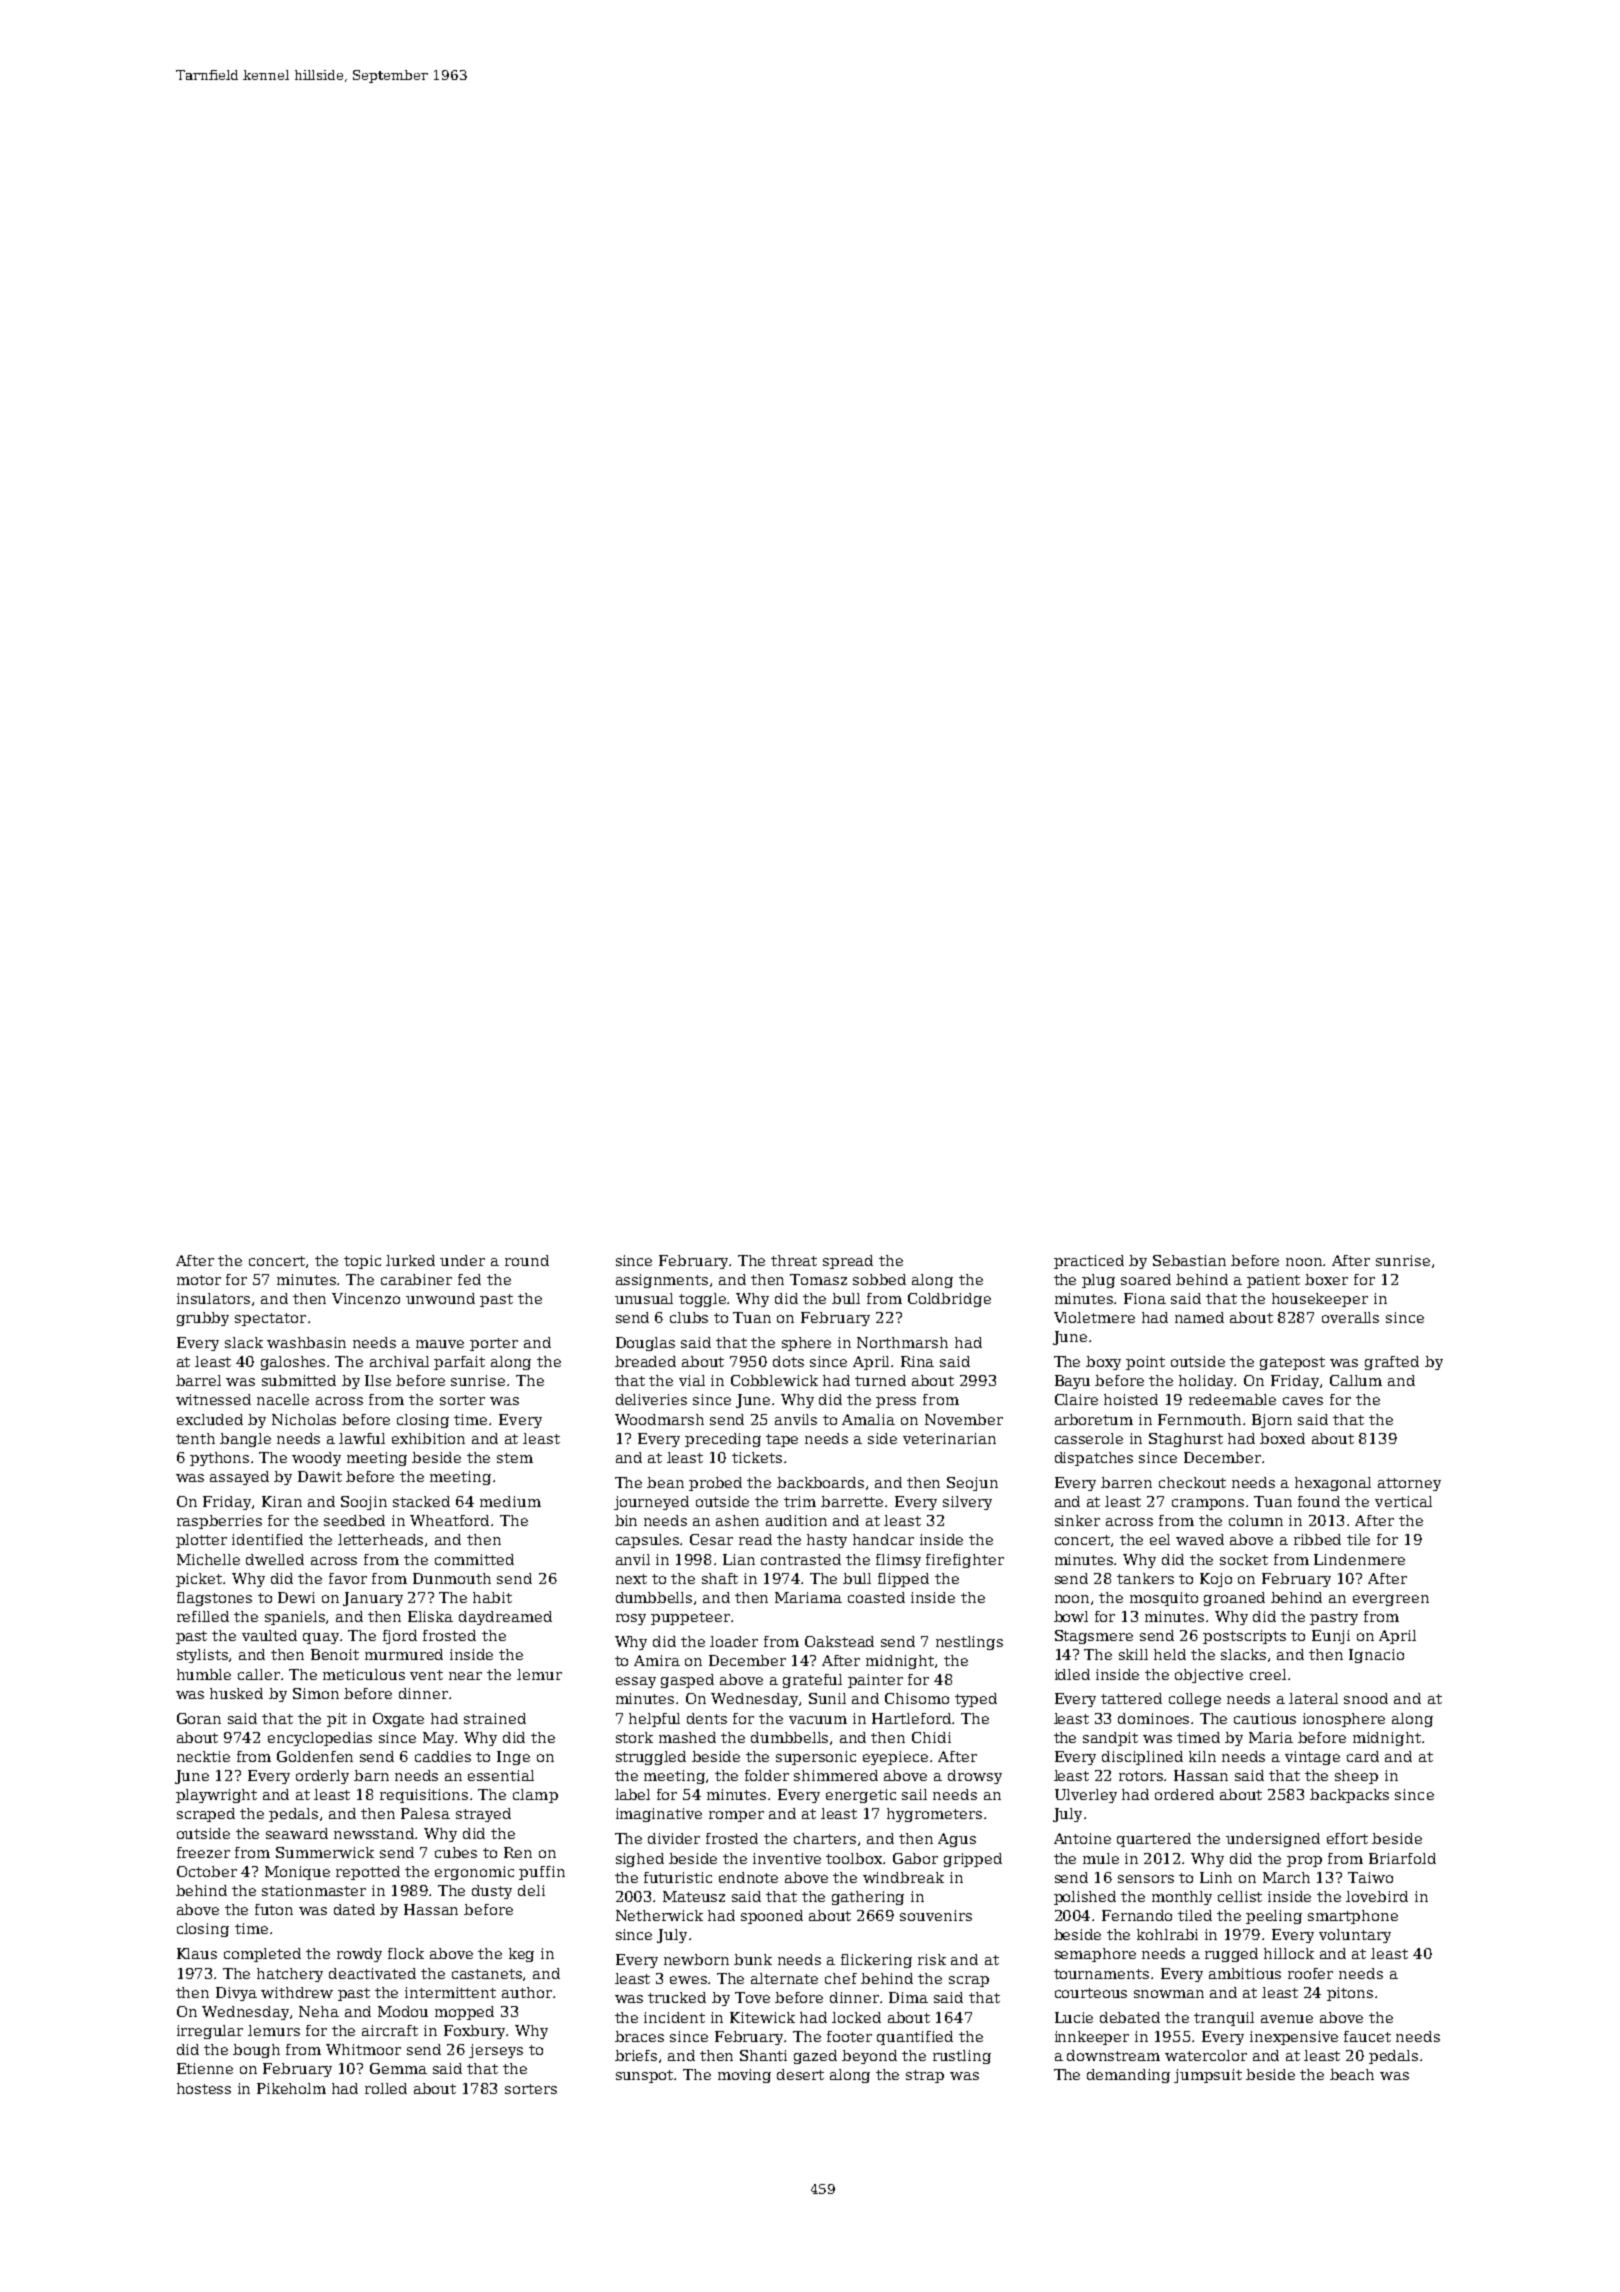 This page has height=2292, width=1620. What do you see at coordinates (645, 1344) in the page?
I see `Douglas` at bounding box center [645, 1344].
